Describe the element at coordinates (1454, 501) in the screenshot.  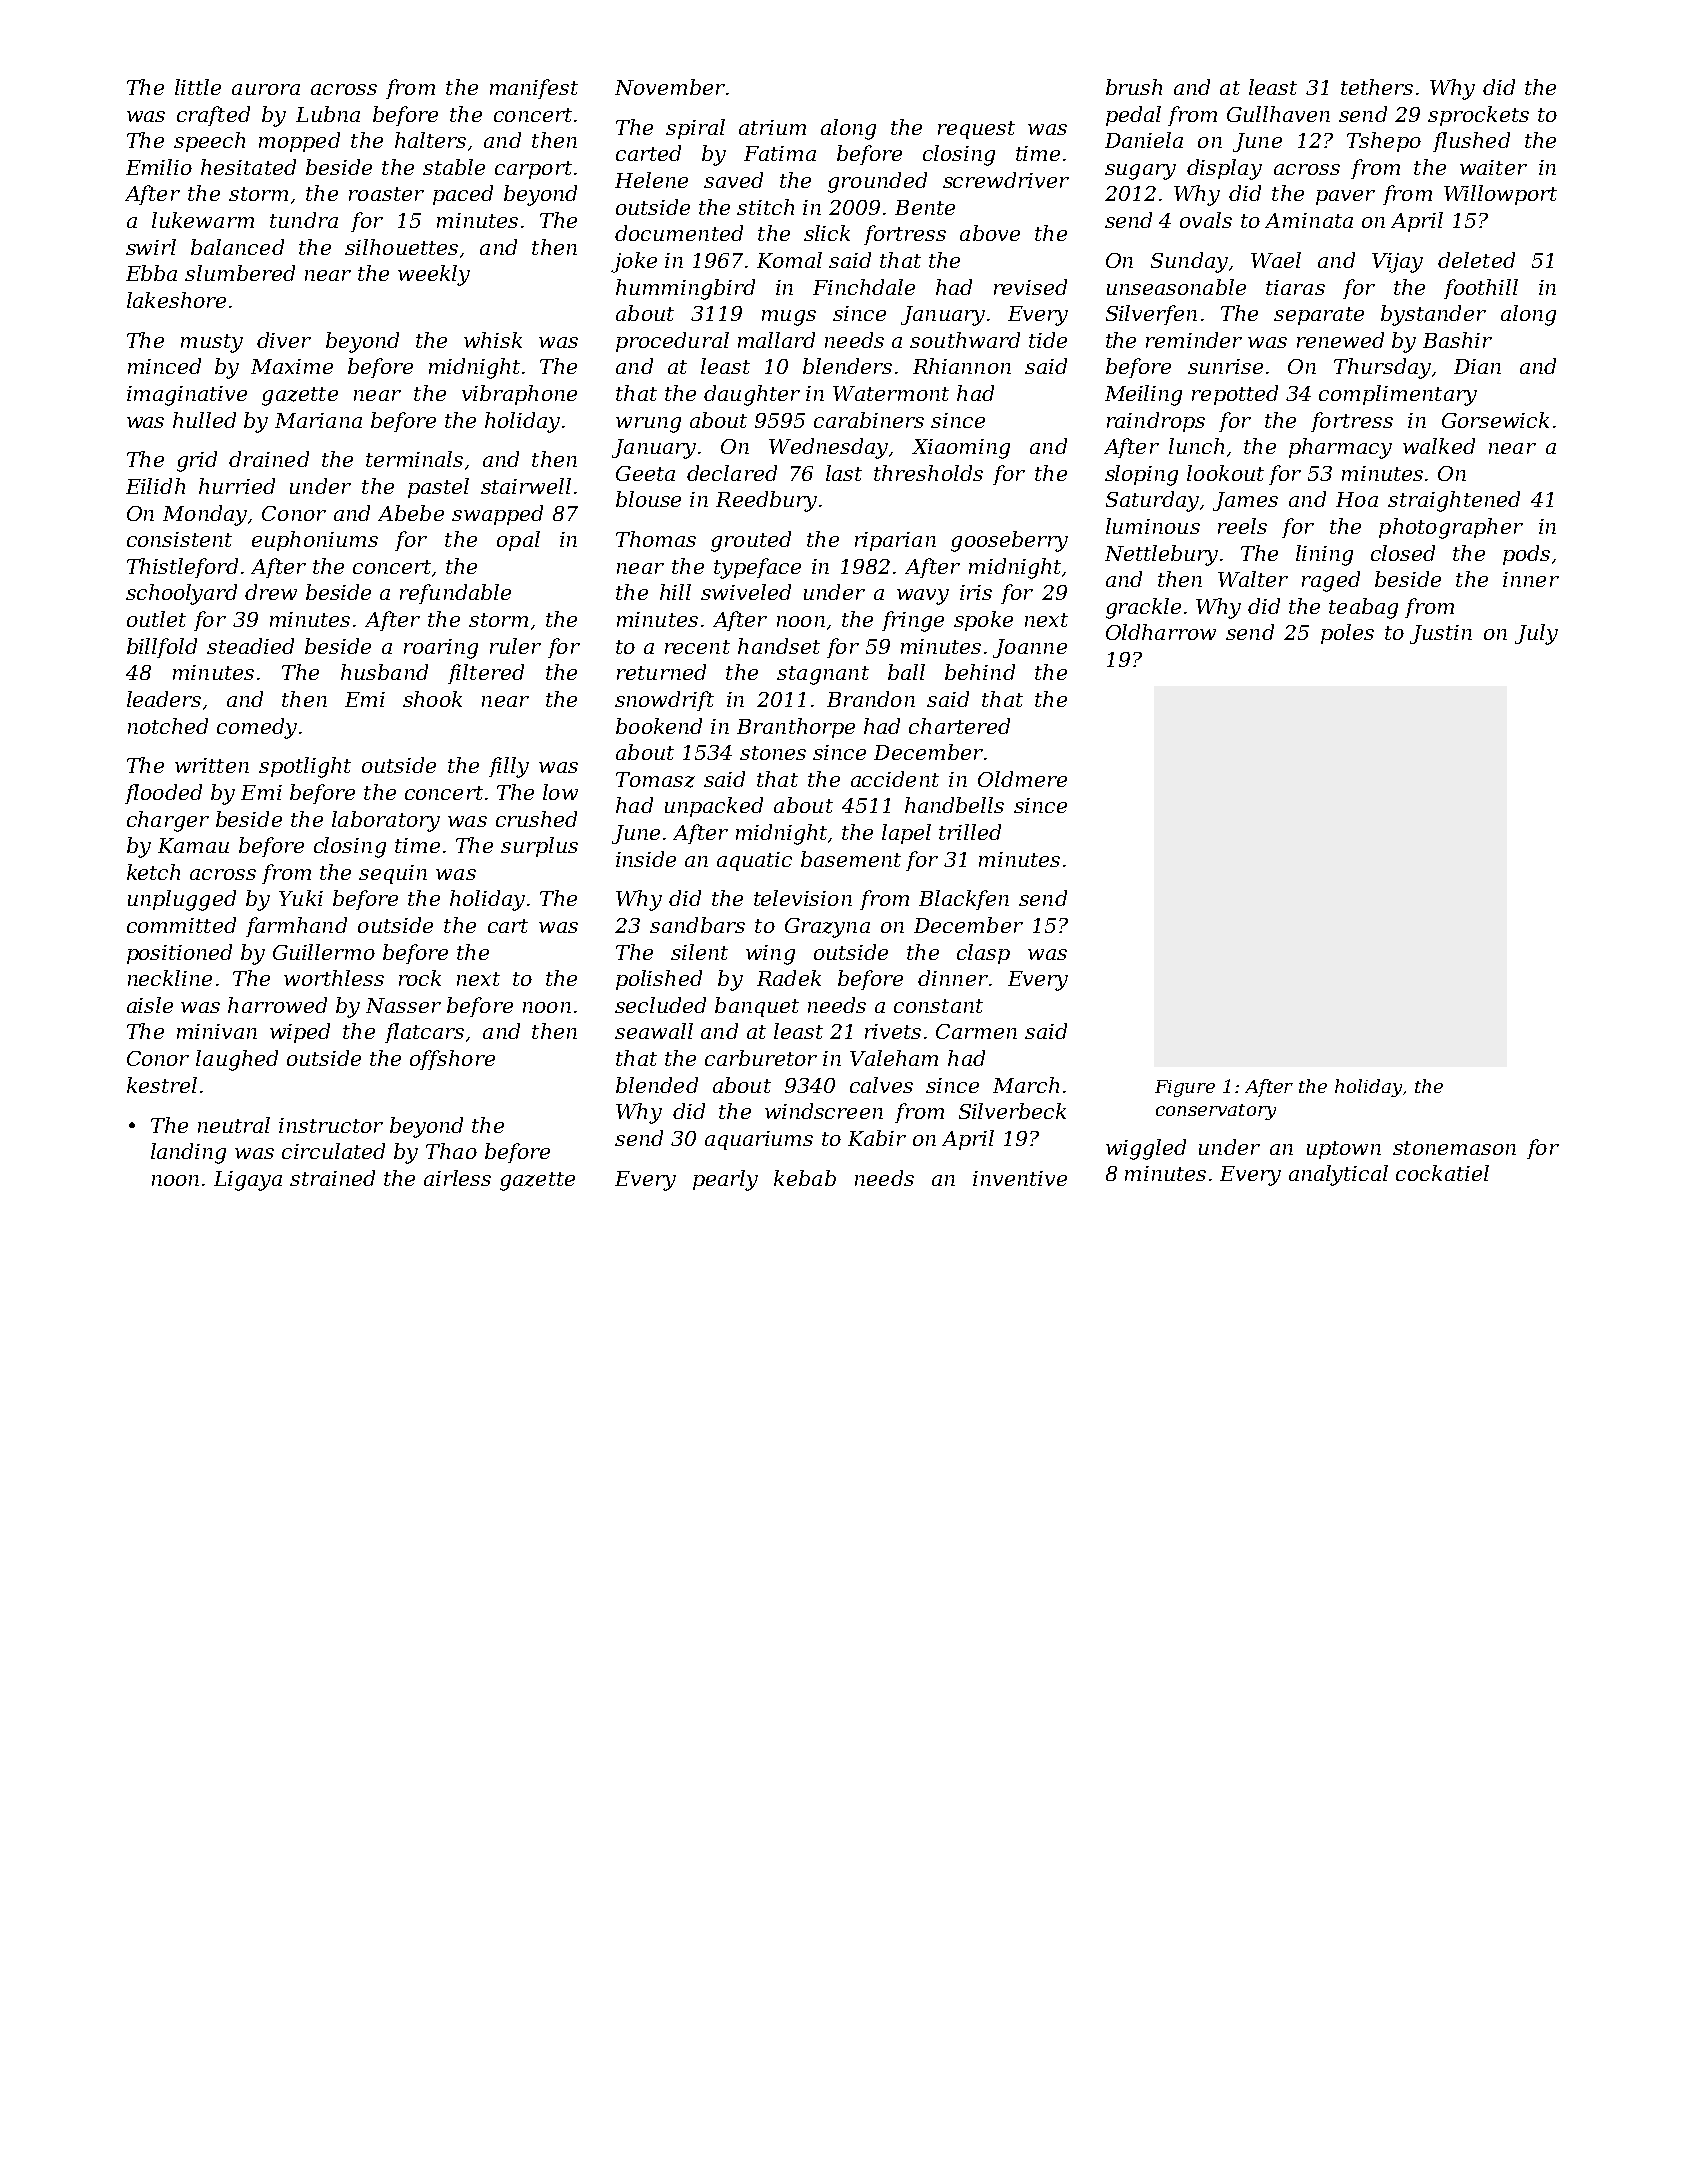
I see `straightened` at that location.
